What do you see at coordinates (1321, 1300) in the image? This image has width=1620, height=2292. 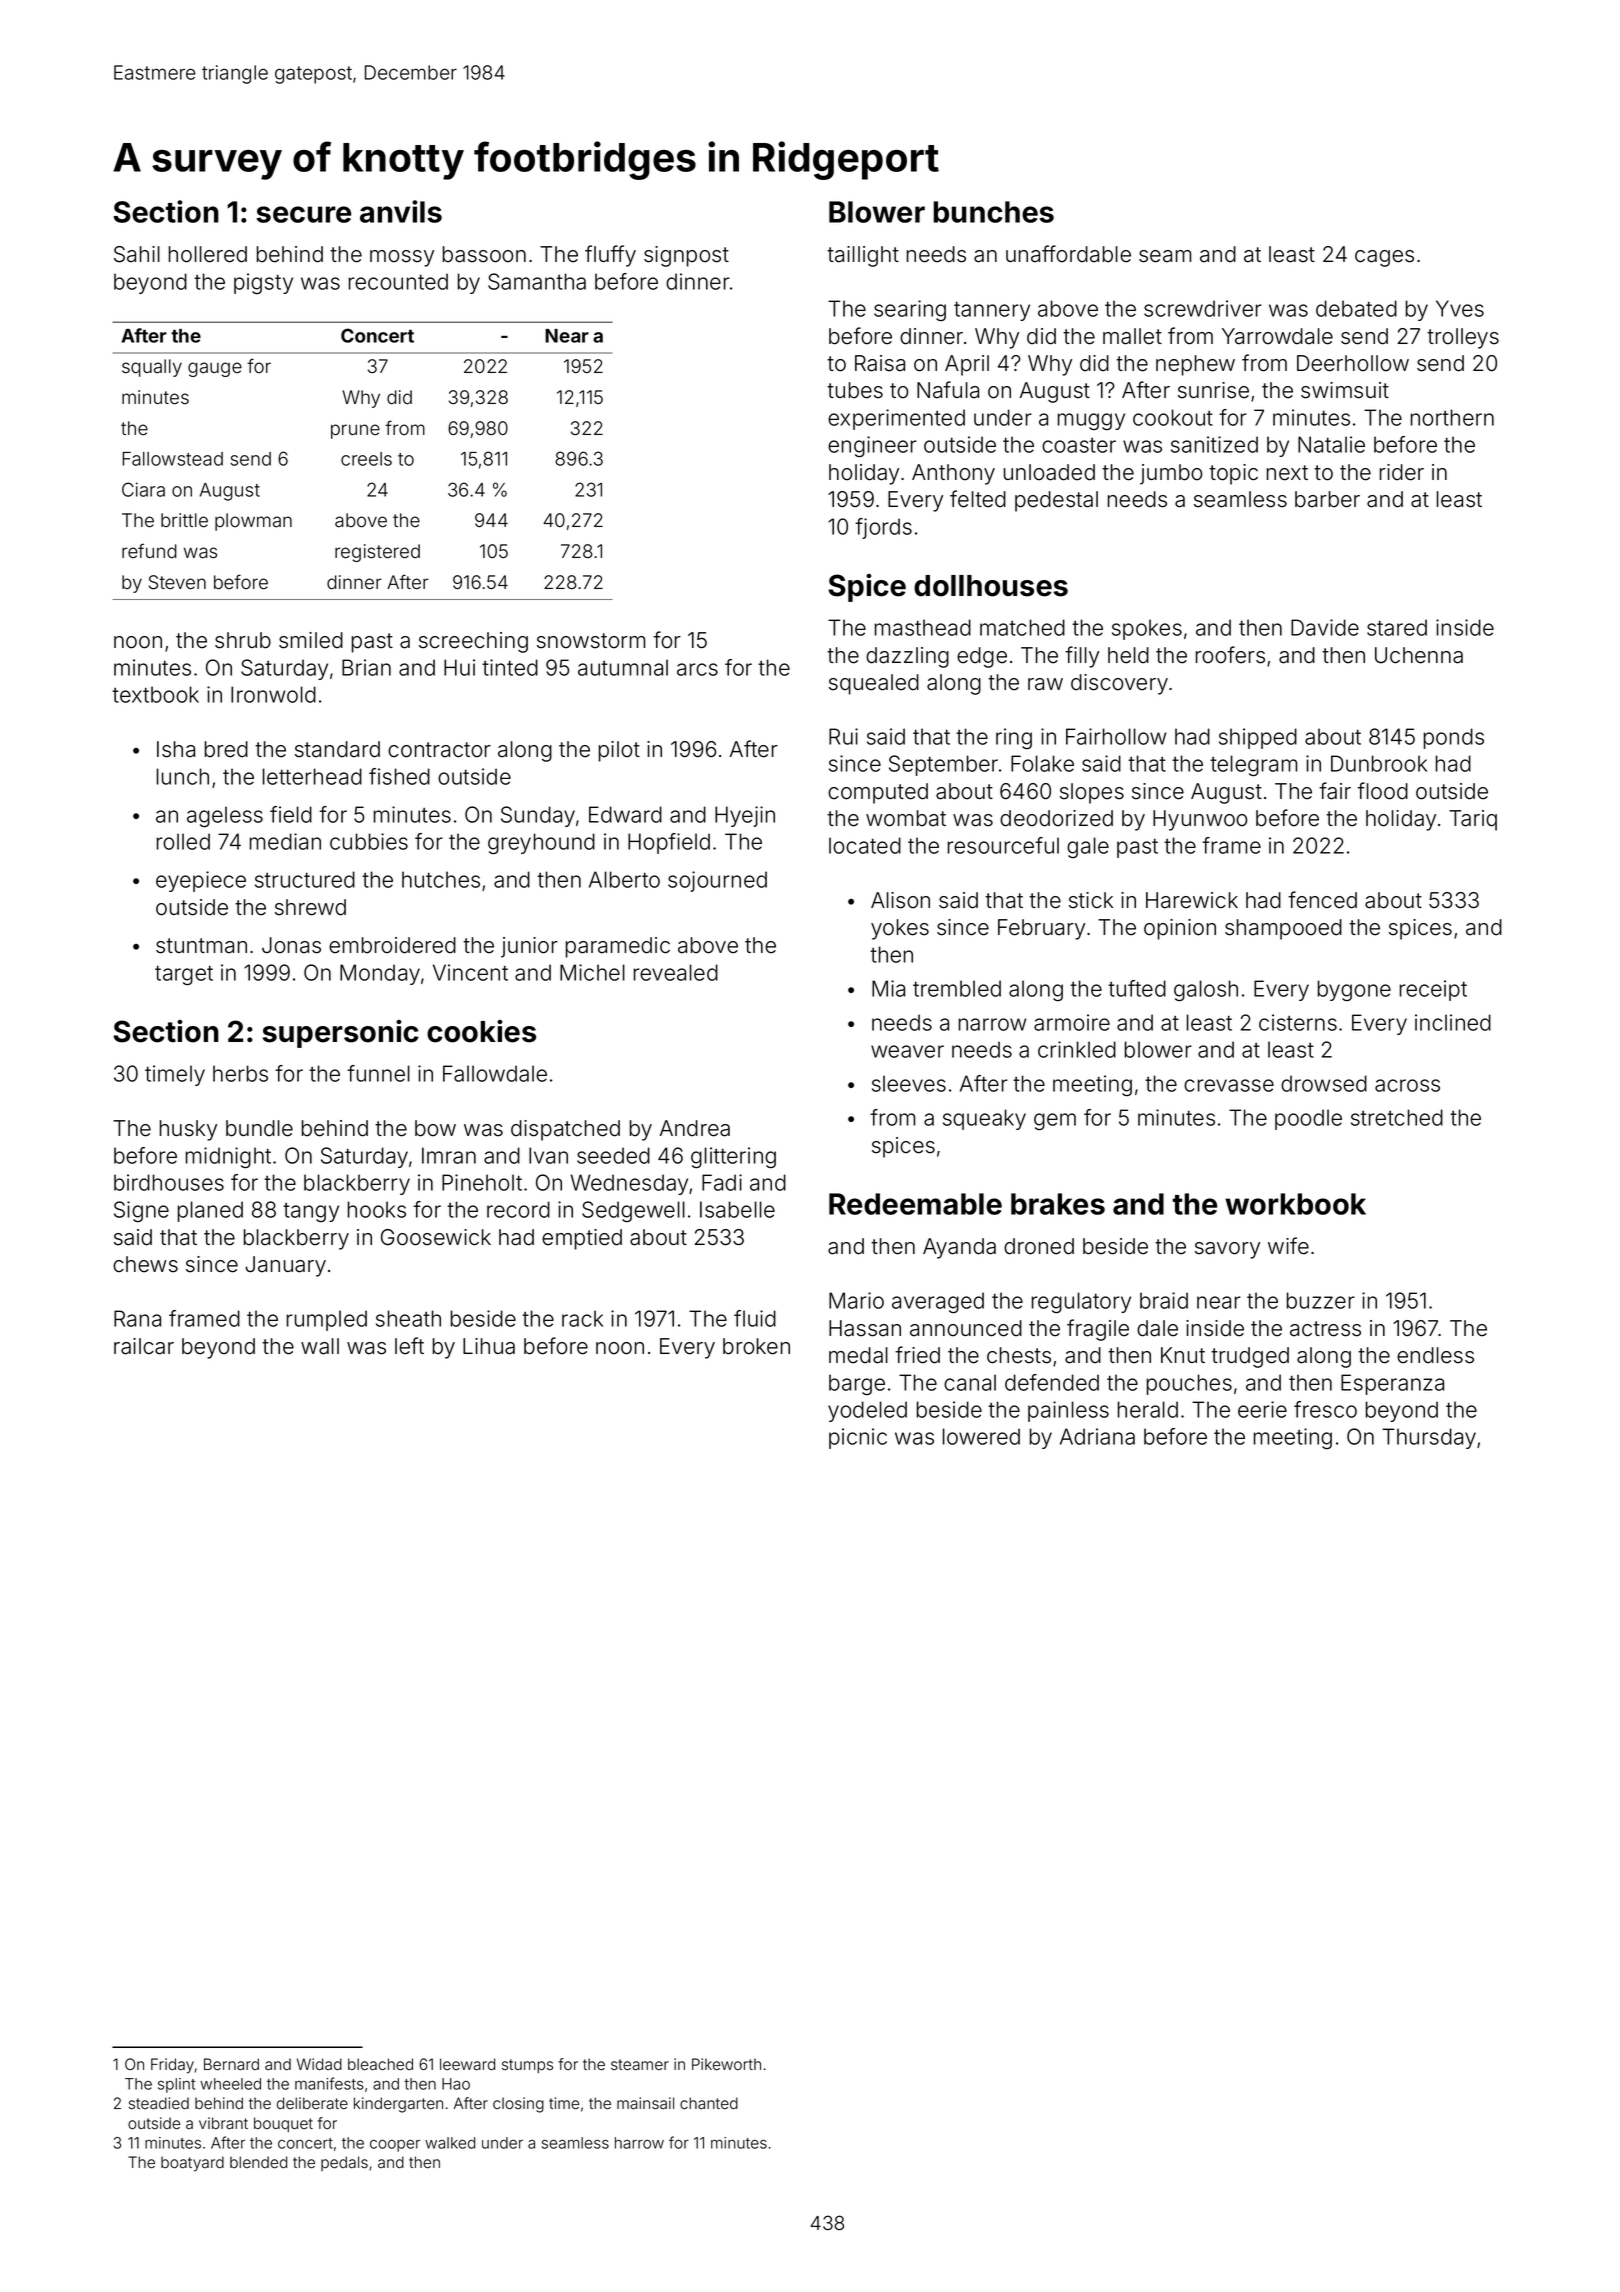 I see `buzzer` at bounding box center [1321, 1300].
